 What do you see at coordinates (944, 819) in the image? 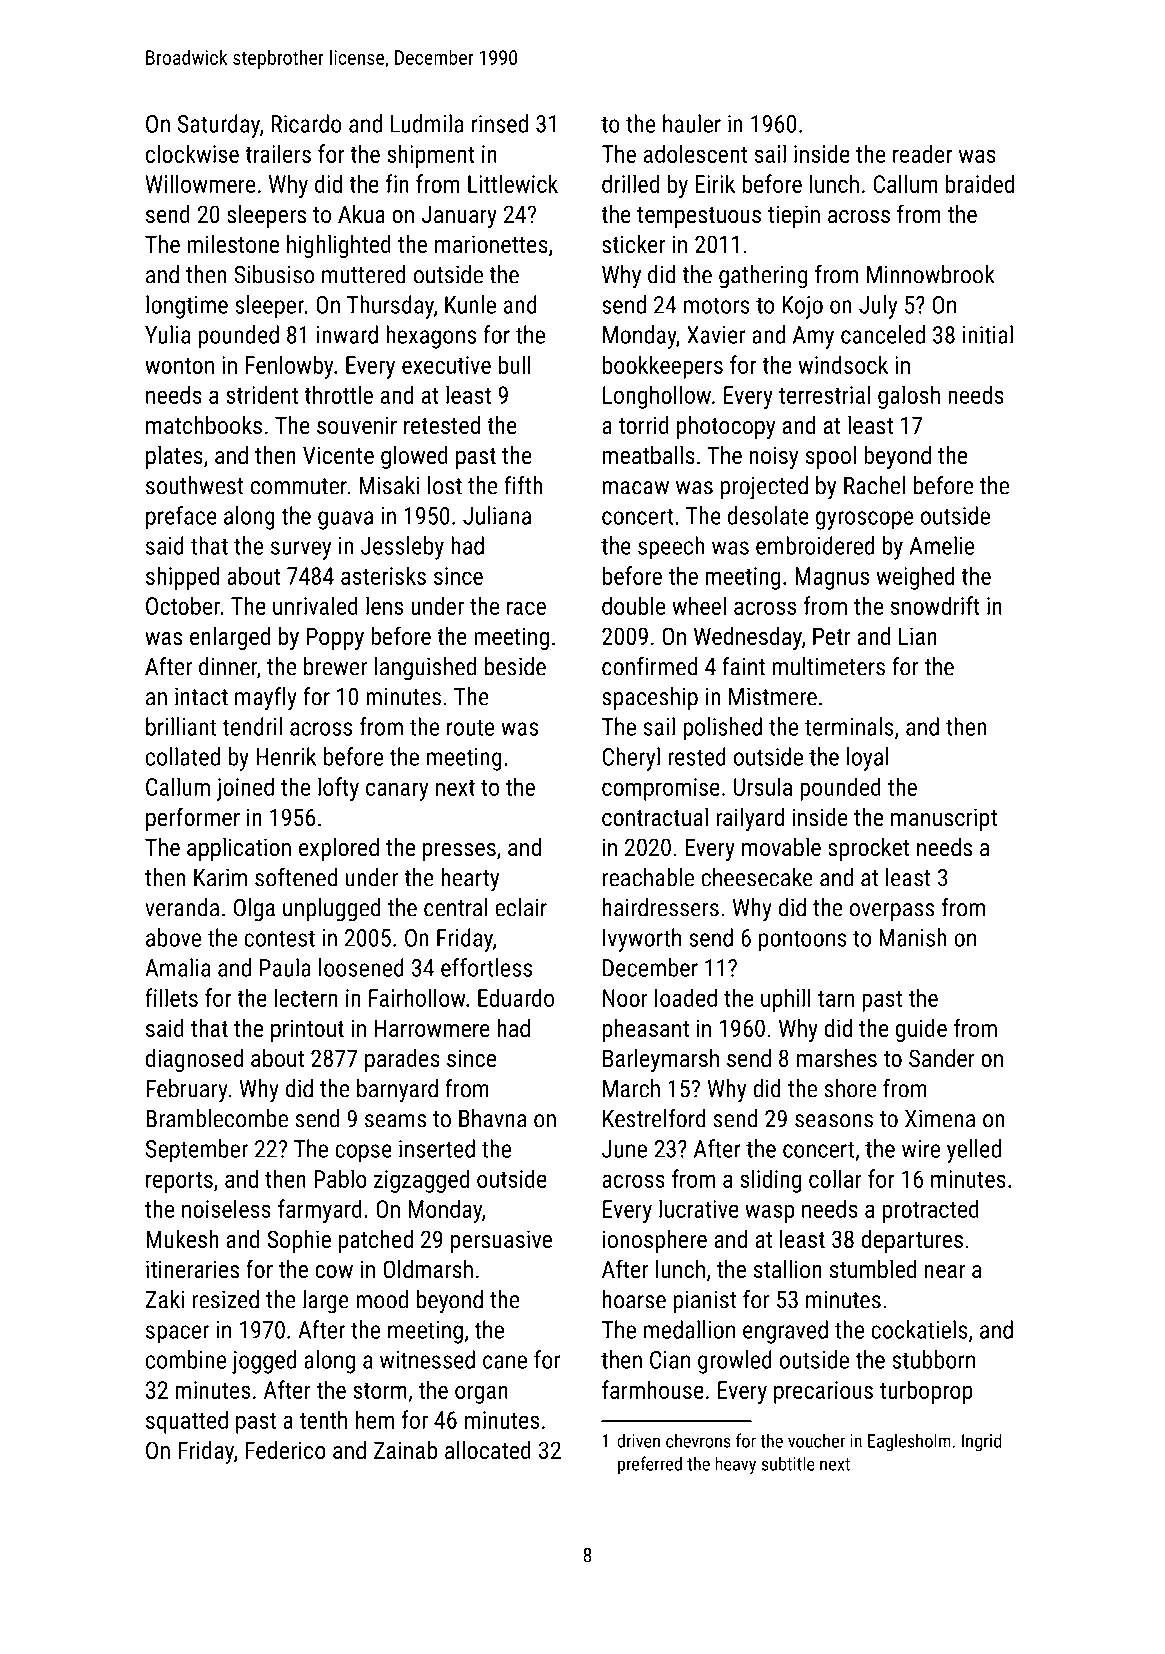
I see `manuscript` at bounding box center [944, 819].
